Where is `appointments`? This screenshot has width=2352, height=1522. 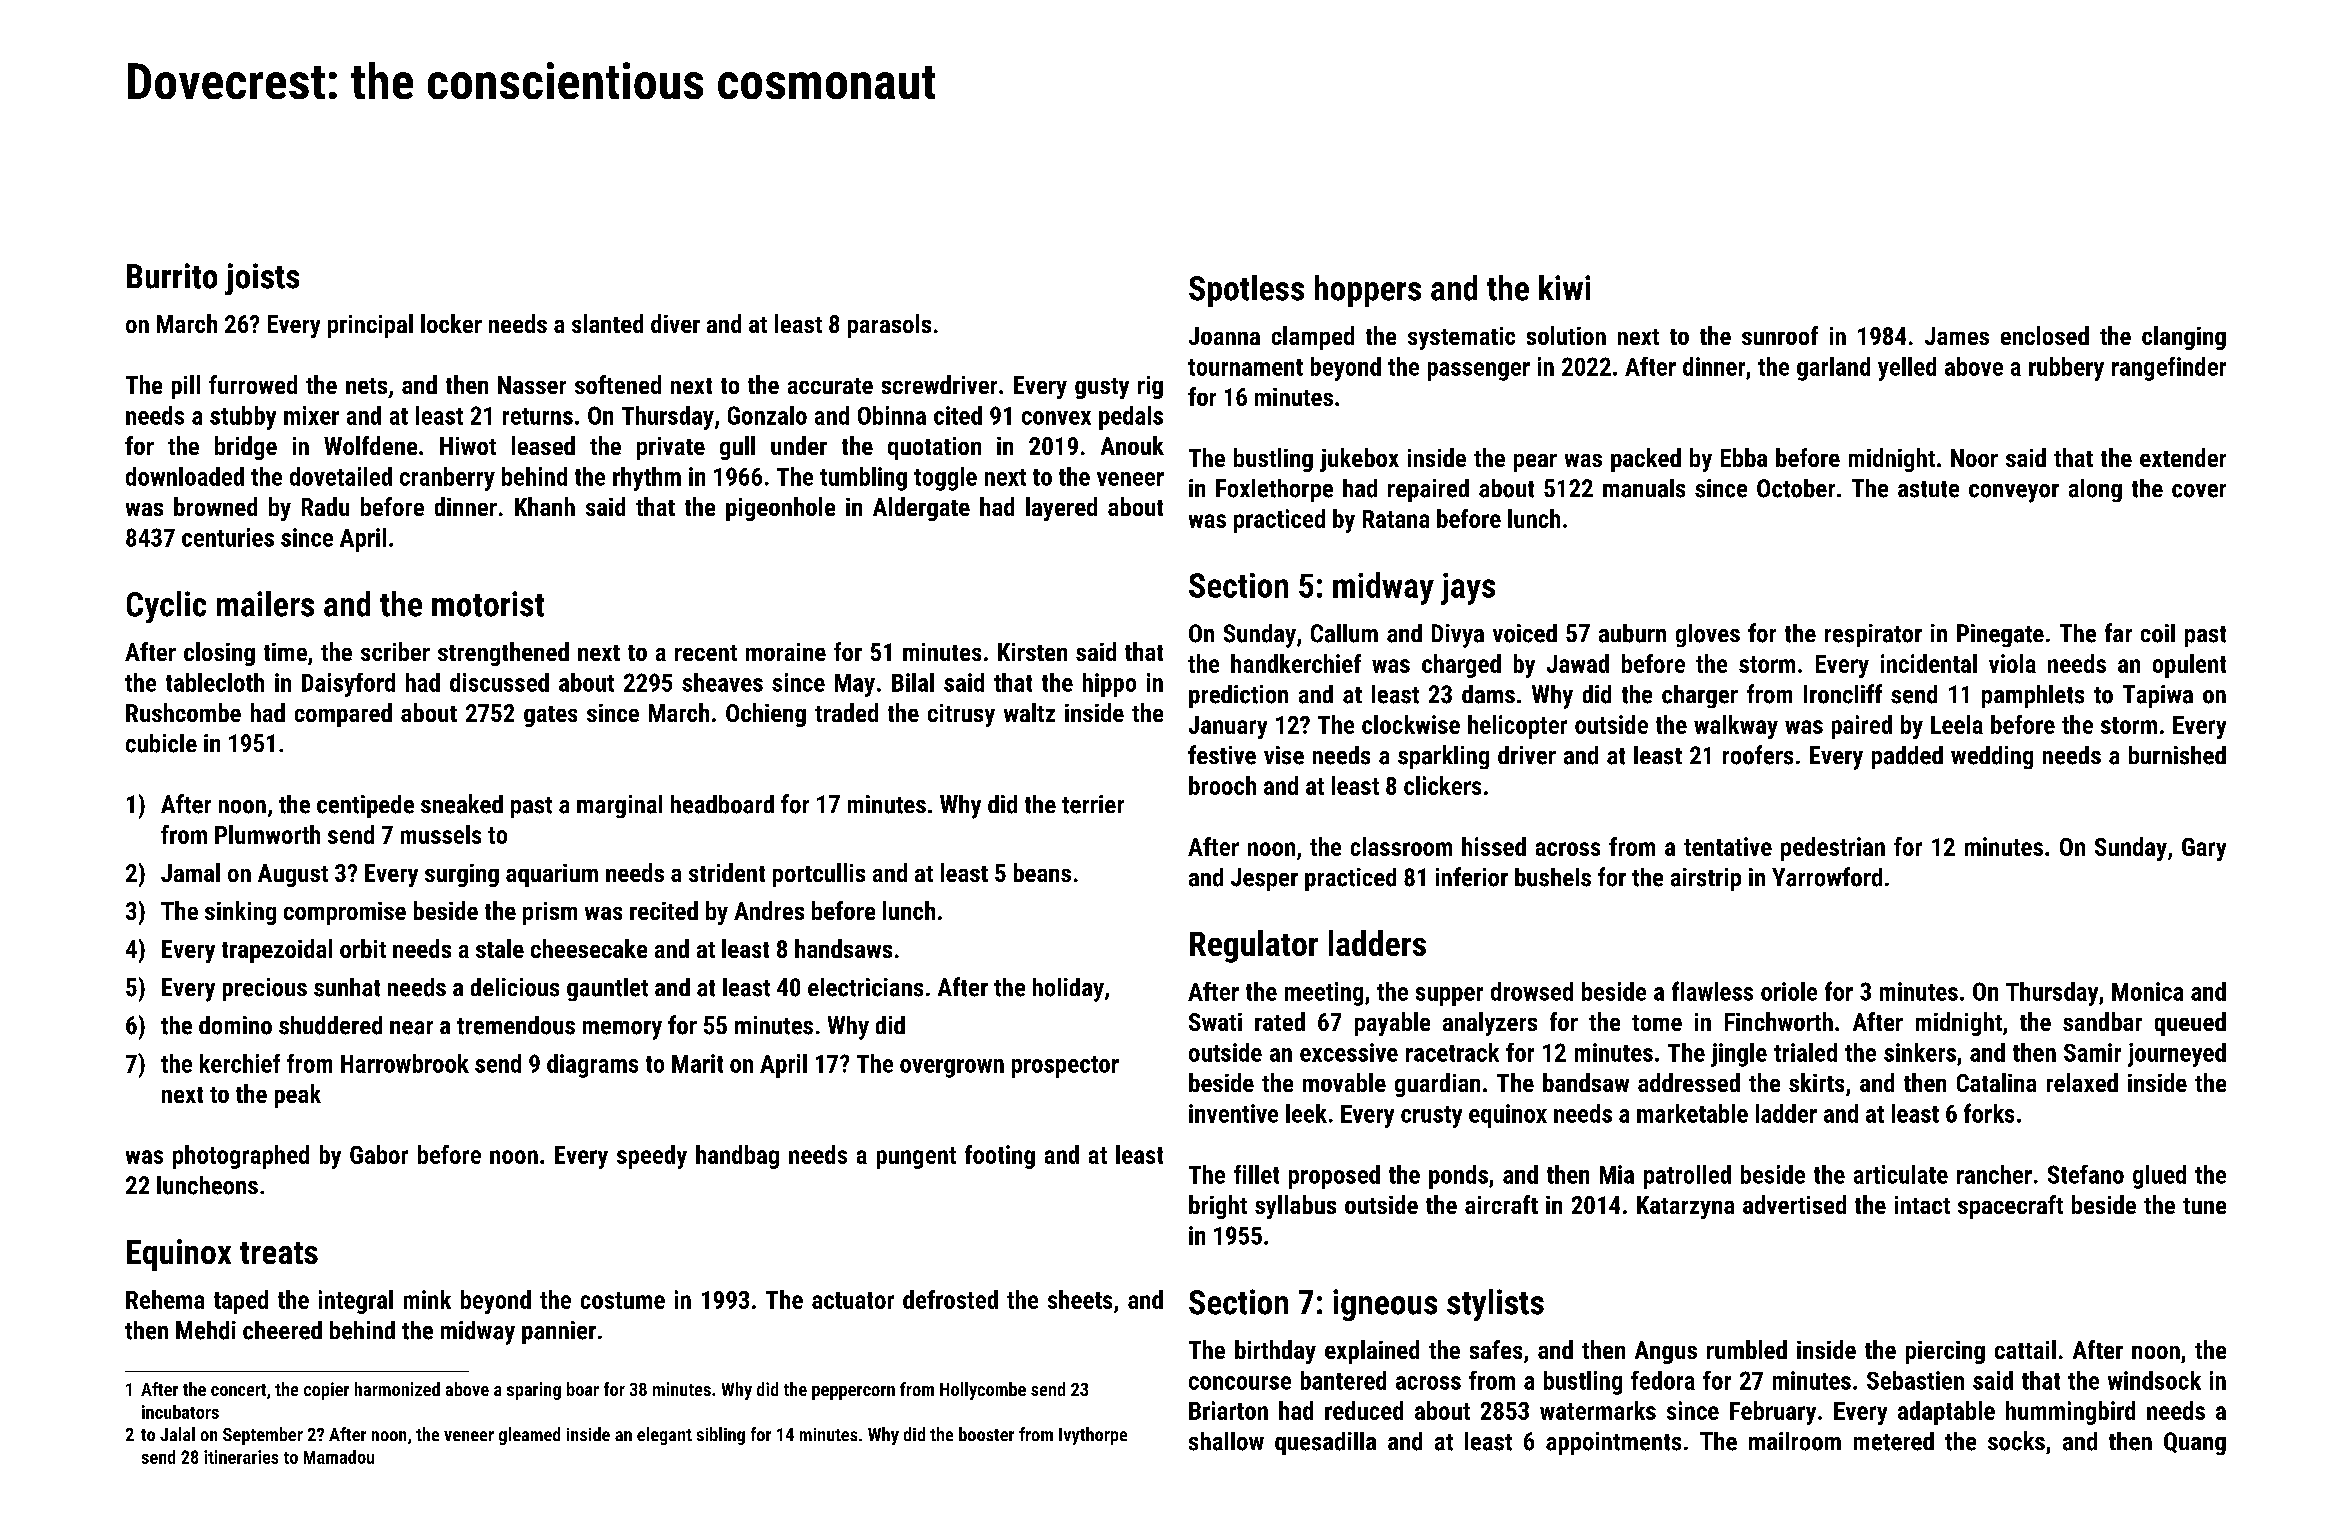
appointments is located at coordinates (1613, 1443).
